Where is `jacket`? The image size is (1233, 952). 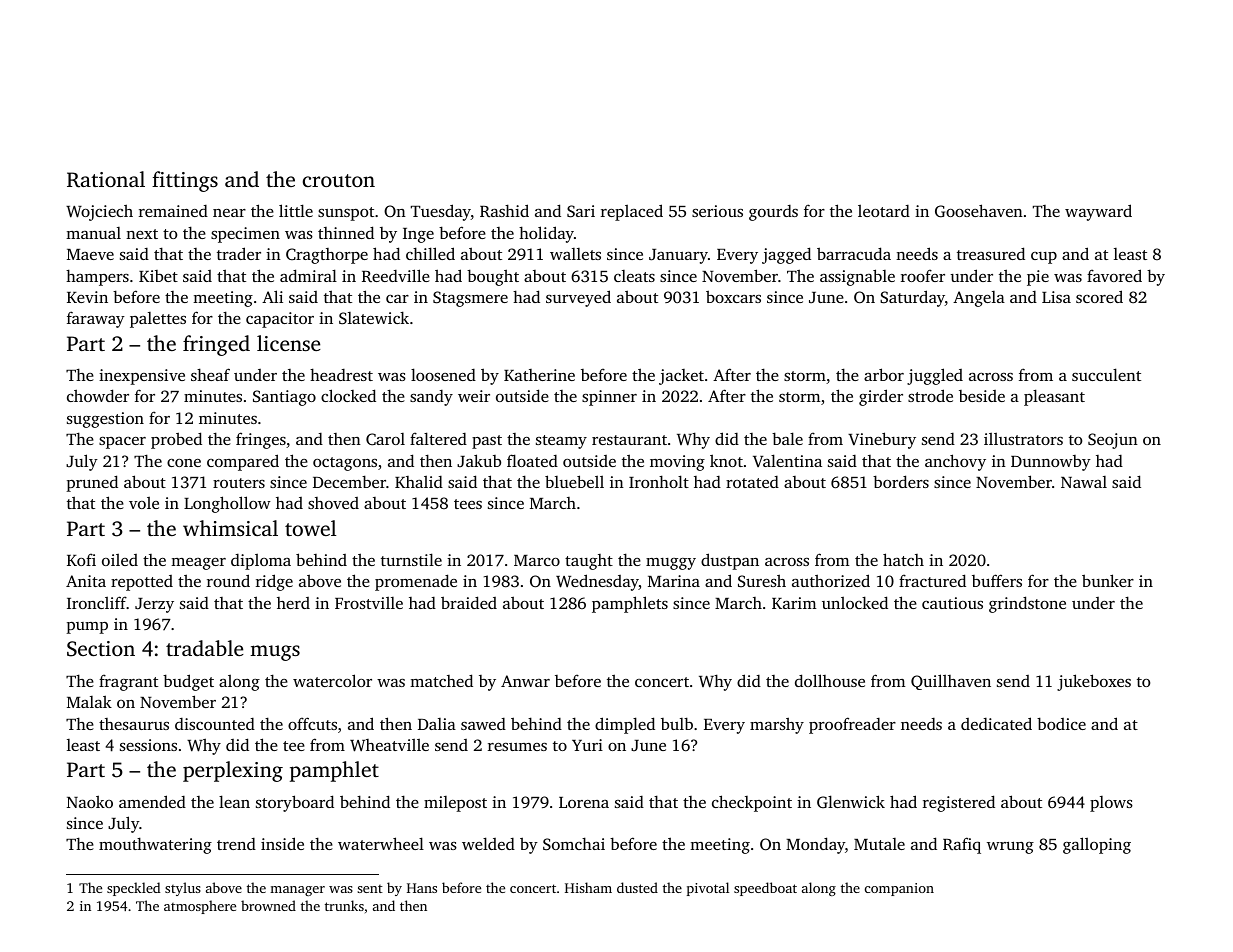
jacket is located at coordinates (681, 377).
